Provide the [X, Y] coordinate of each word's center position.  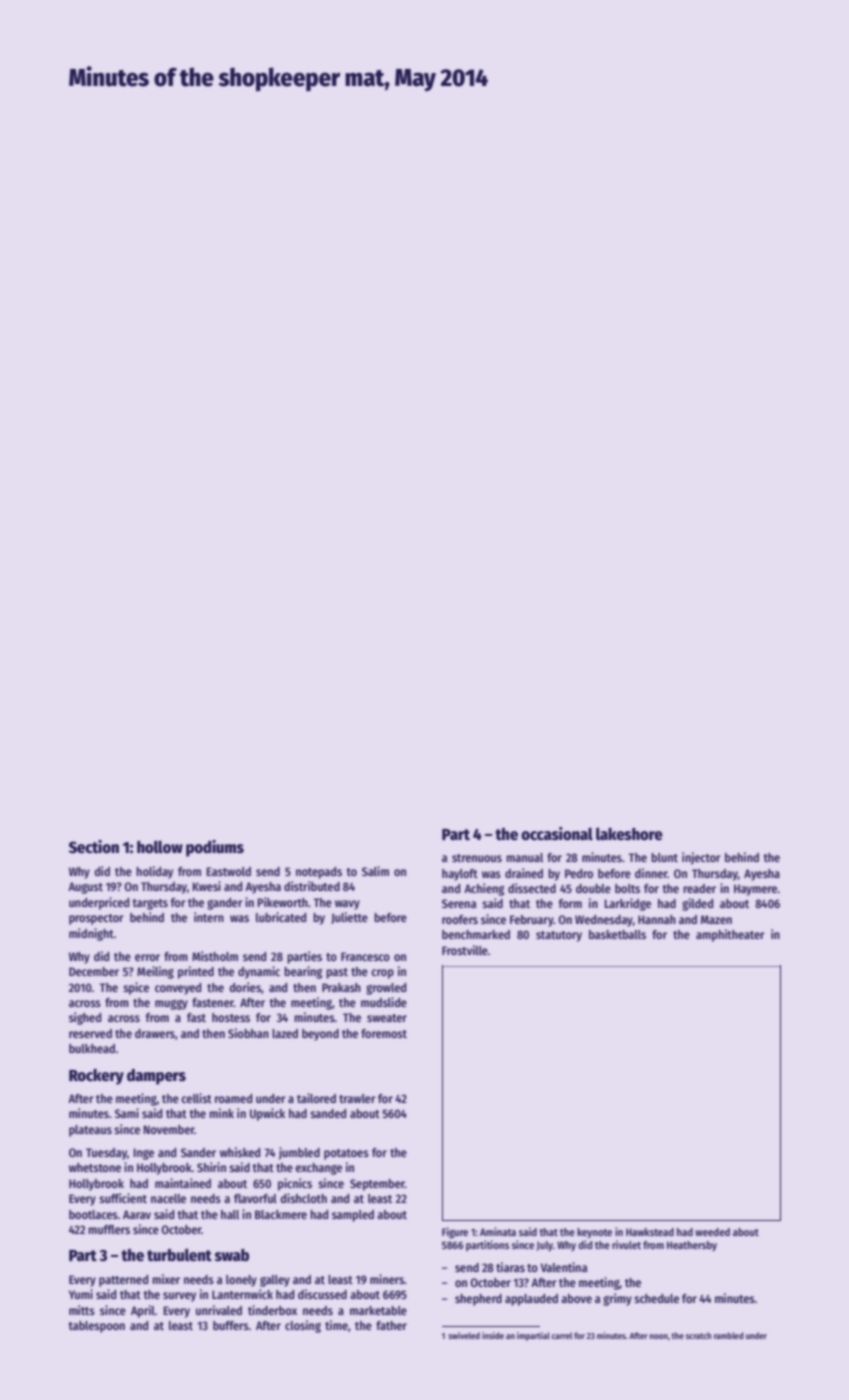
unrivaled [219, 1310]
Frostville [465, 950]
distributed [312, 886]
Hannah [657, 919]
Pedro [579, 873]
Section [94, 847]
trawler [357, 1098]
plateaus [90, 1131]
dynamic [259, 972]
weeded [712, 1232]
